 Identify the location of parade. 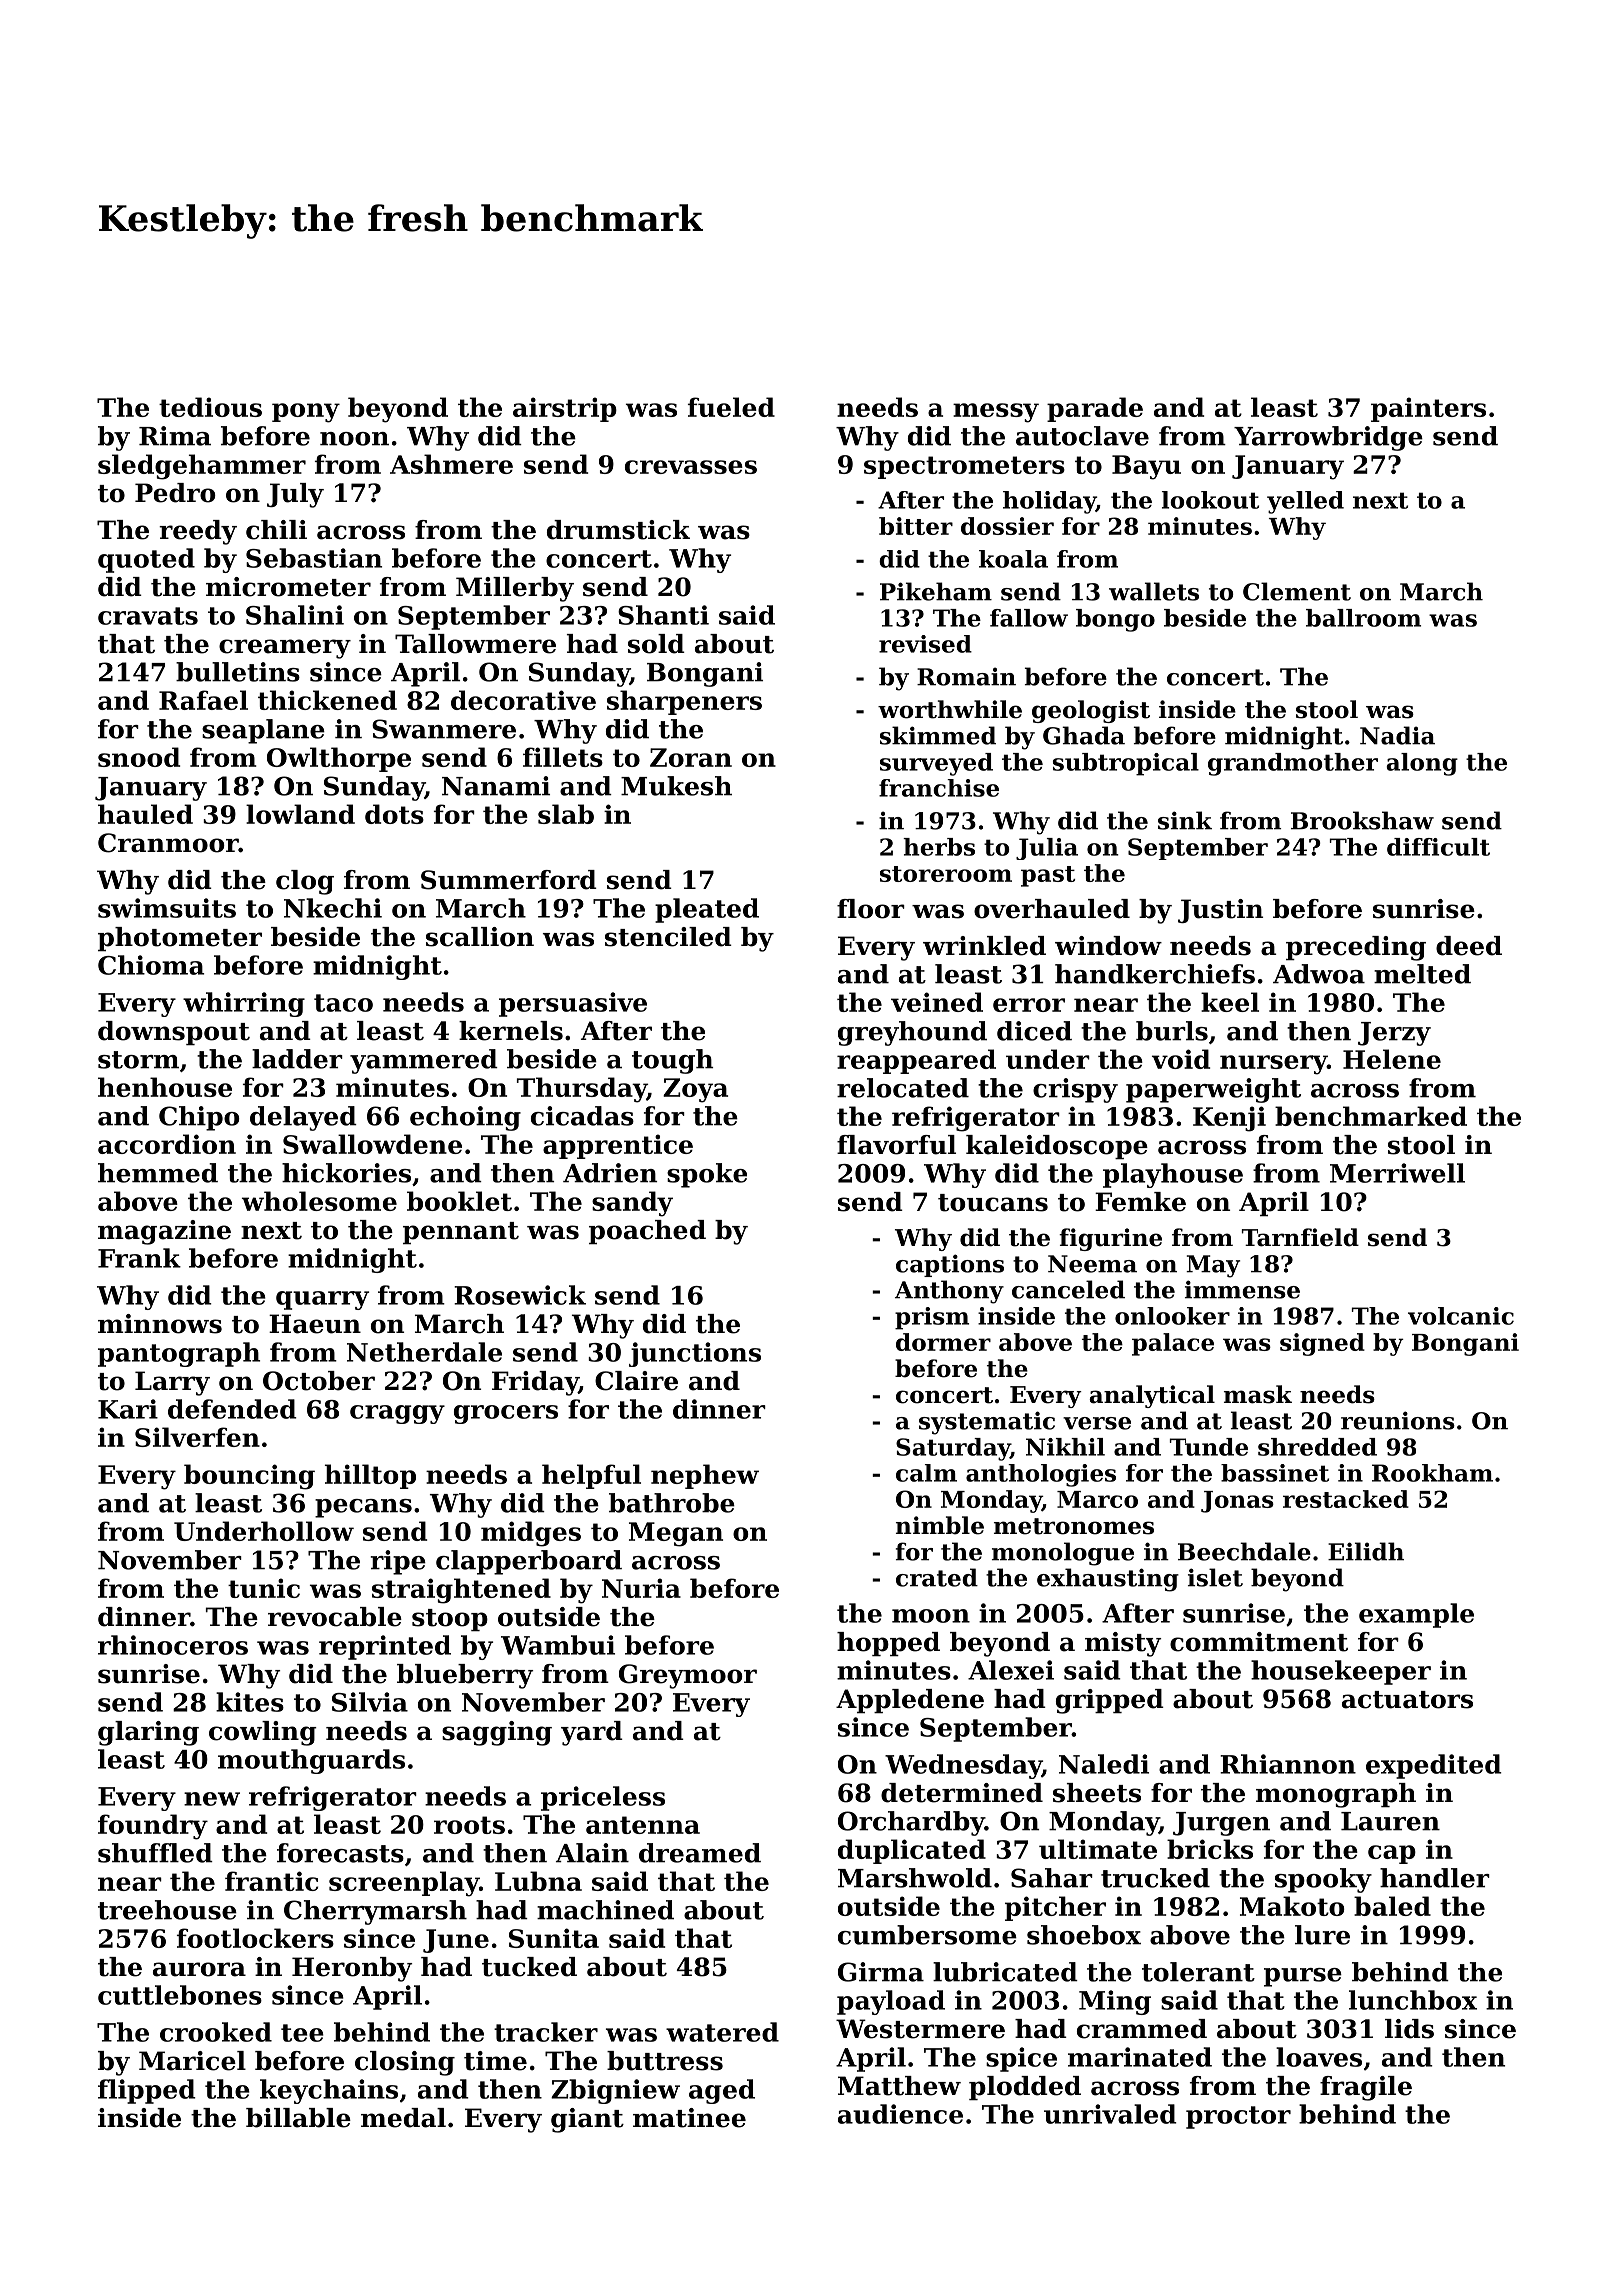
(1095, 409).
